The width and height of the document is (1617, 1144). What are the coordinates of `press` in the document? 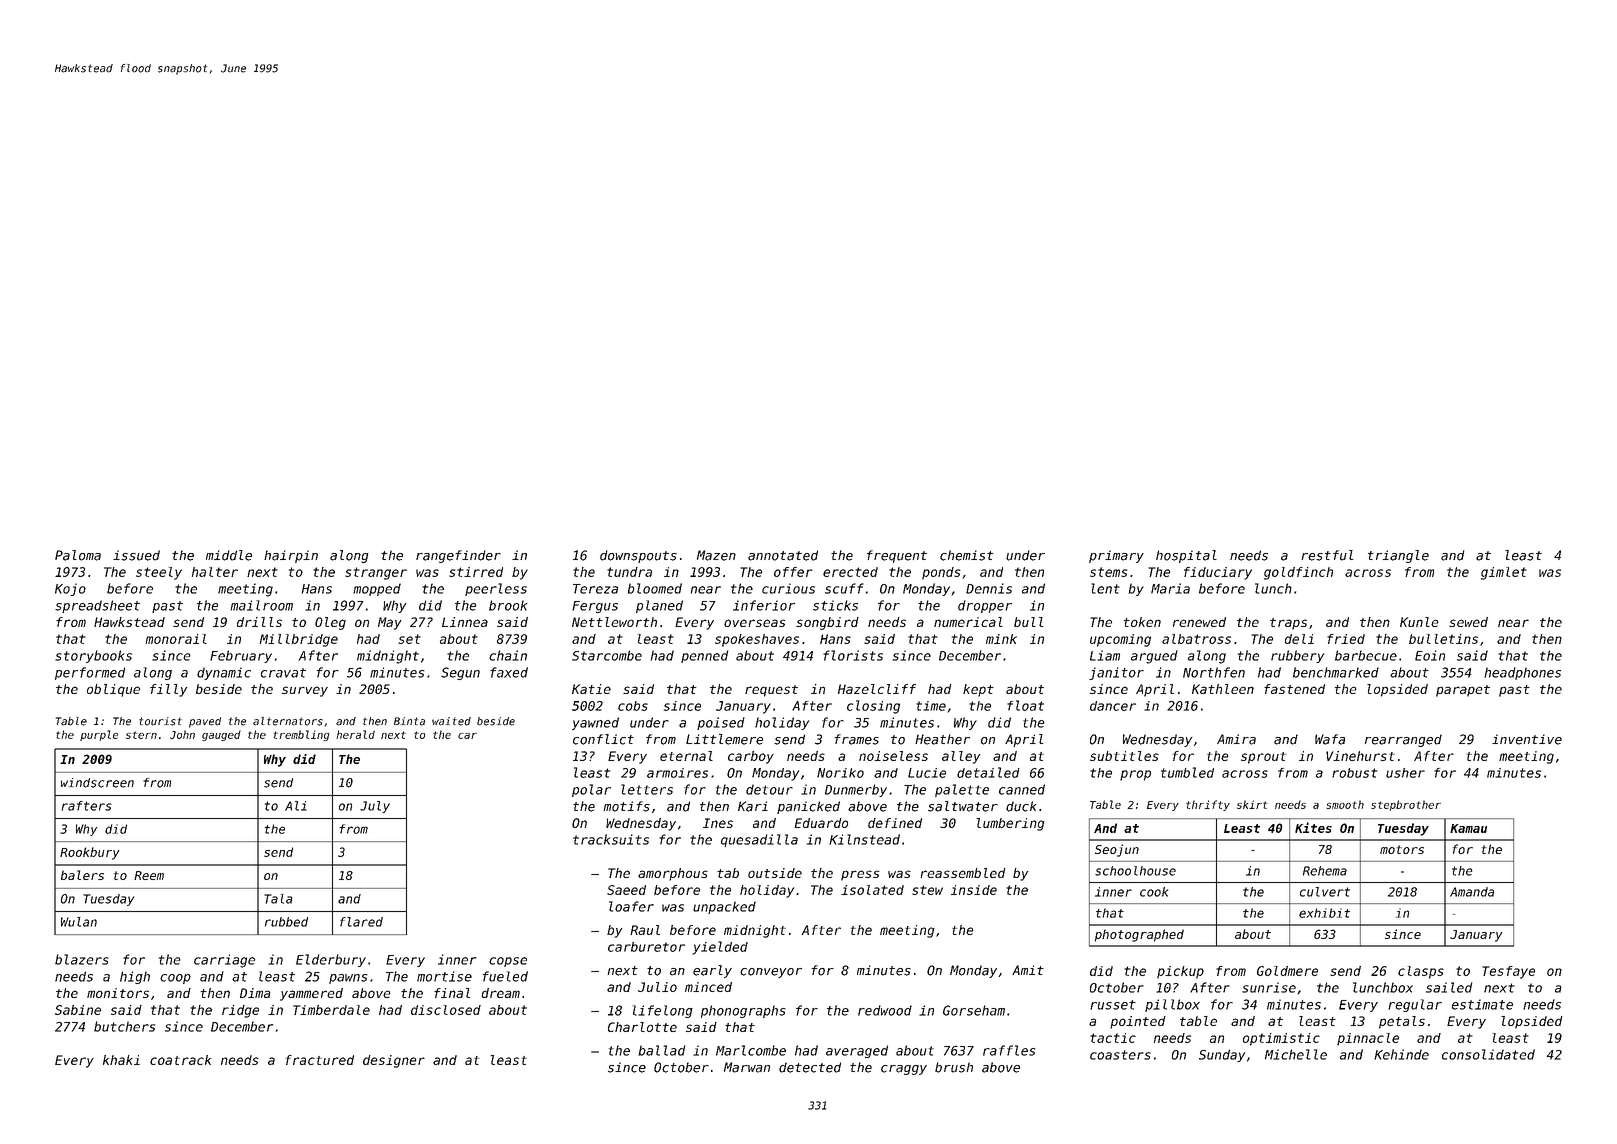 It's located at (860, 875).
